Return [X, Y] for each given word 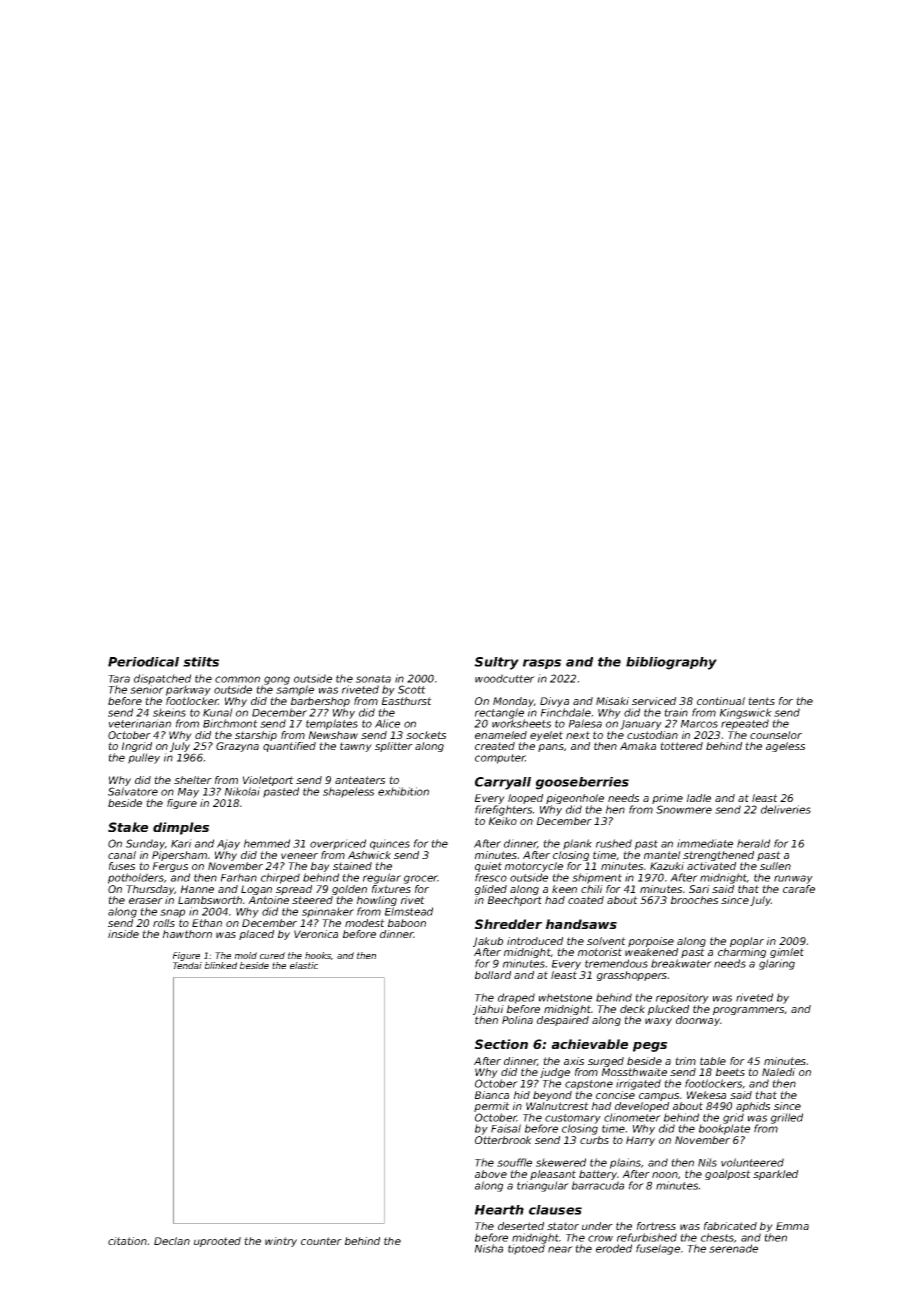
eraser [146, 901]
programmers [749, 1011]
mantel [662, 855]
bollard [493, 975]
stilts [201, 662]
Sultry [496, 663]
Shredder [508, 924]
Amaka [638, 746]
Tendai [187, 965]
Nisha [489, 1248]
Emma [792, 1226]
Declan [172, 1241]
